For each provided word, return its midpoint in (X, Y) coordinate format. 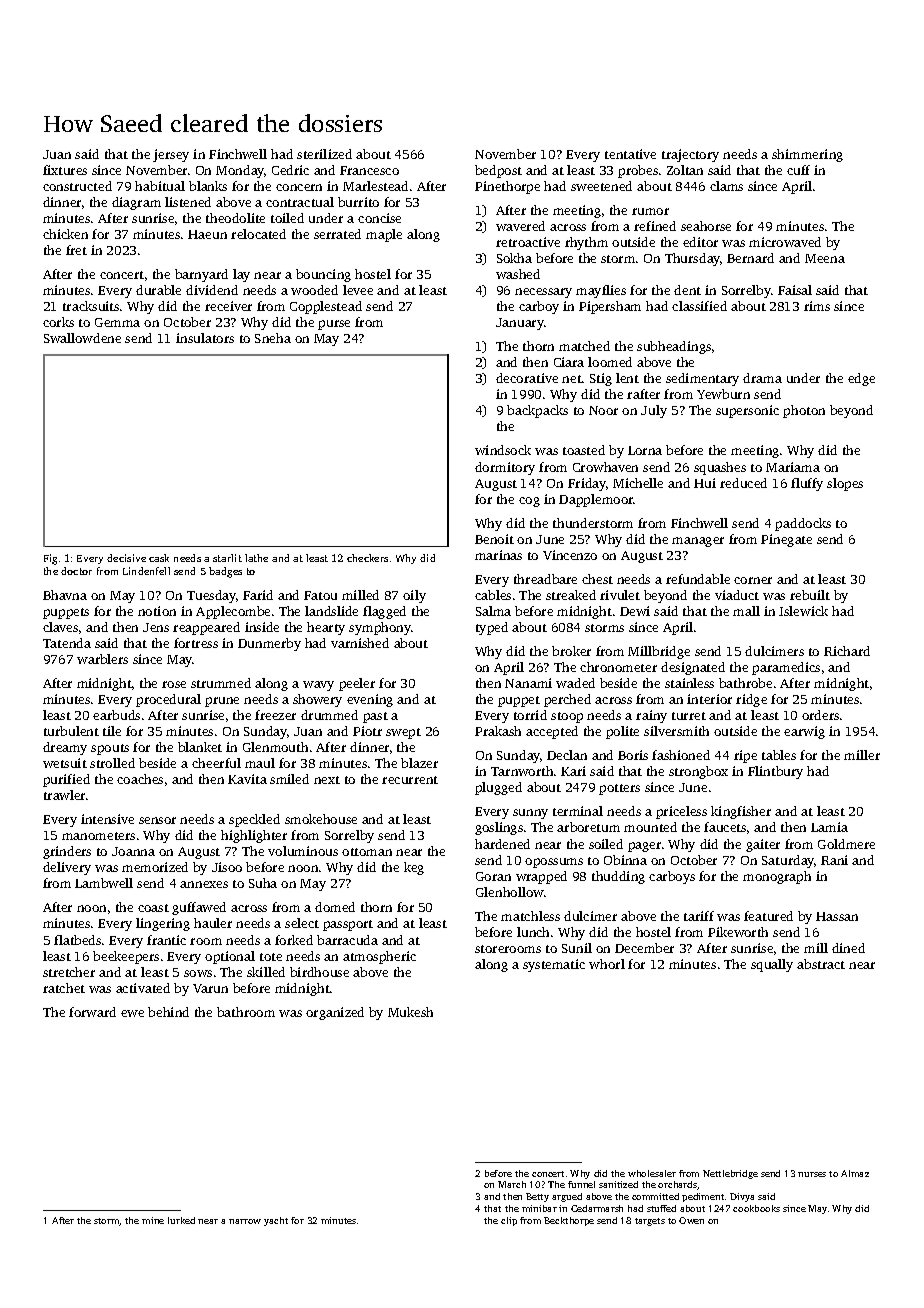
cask (159, 558)
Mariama (793, 467)
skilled (266, 972)
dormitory (505, 468)
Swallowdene (82, 338)
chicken (65, 234)
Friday (587, 484)
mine (153, 1220)
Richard (847, 651)
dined (848, 948)
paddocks (803, 524)
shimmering (807, 155)
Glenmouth (275, 747)
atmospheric (379, 957)
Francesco (369, 170)
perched (567, 700)
